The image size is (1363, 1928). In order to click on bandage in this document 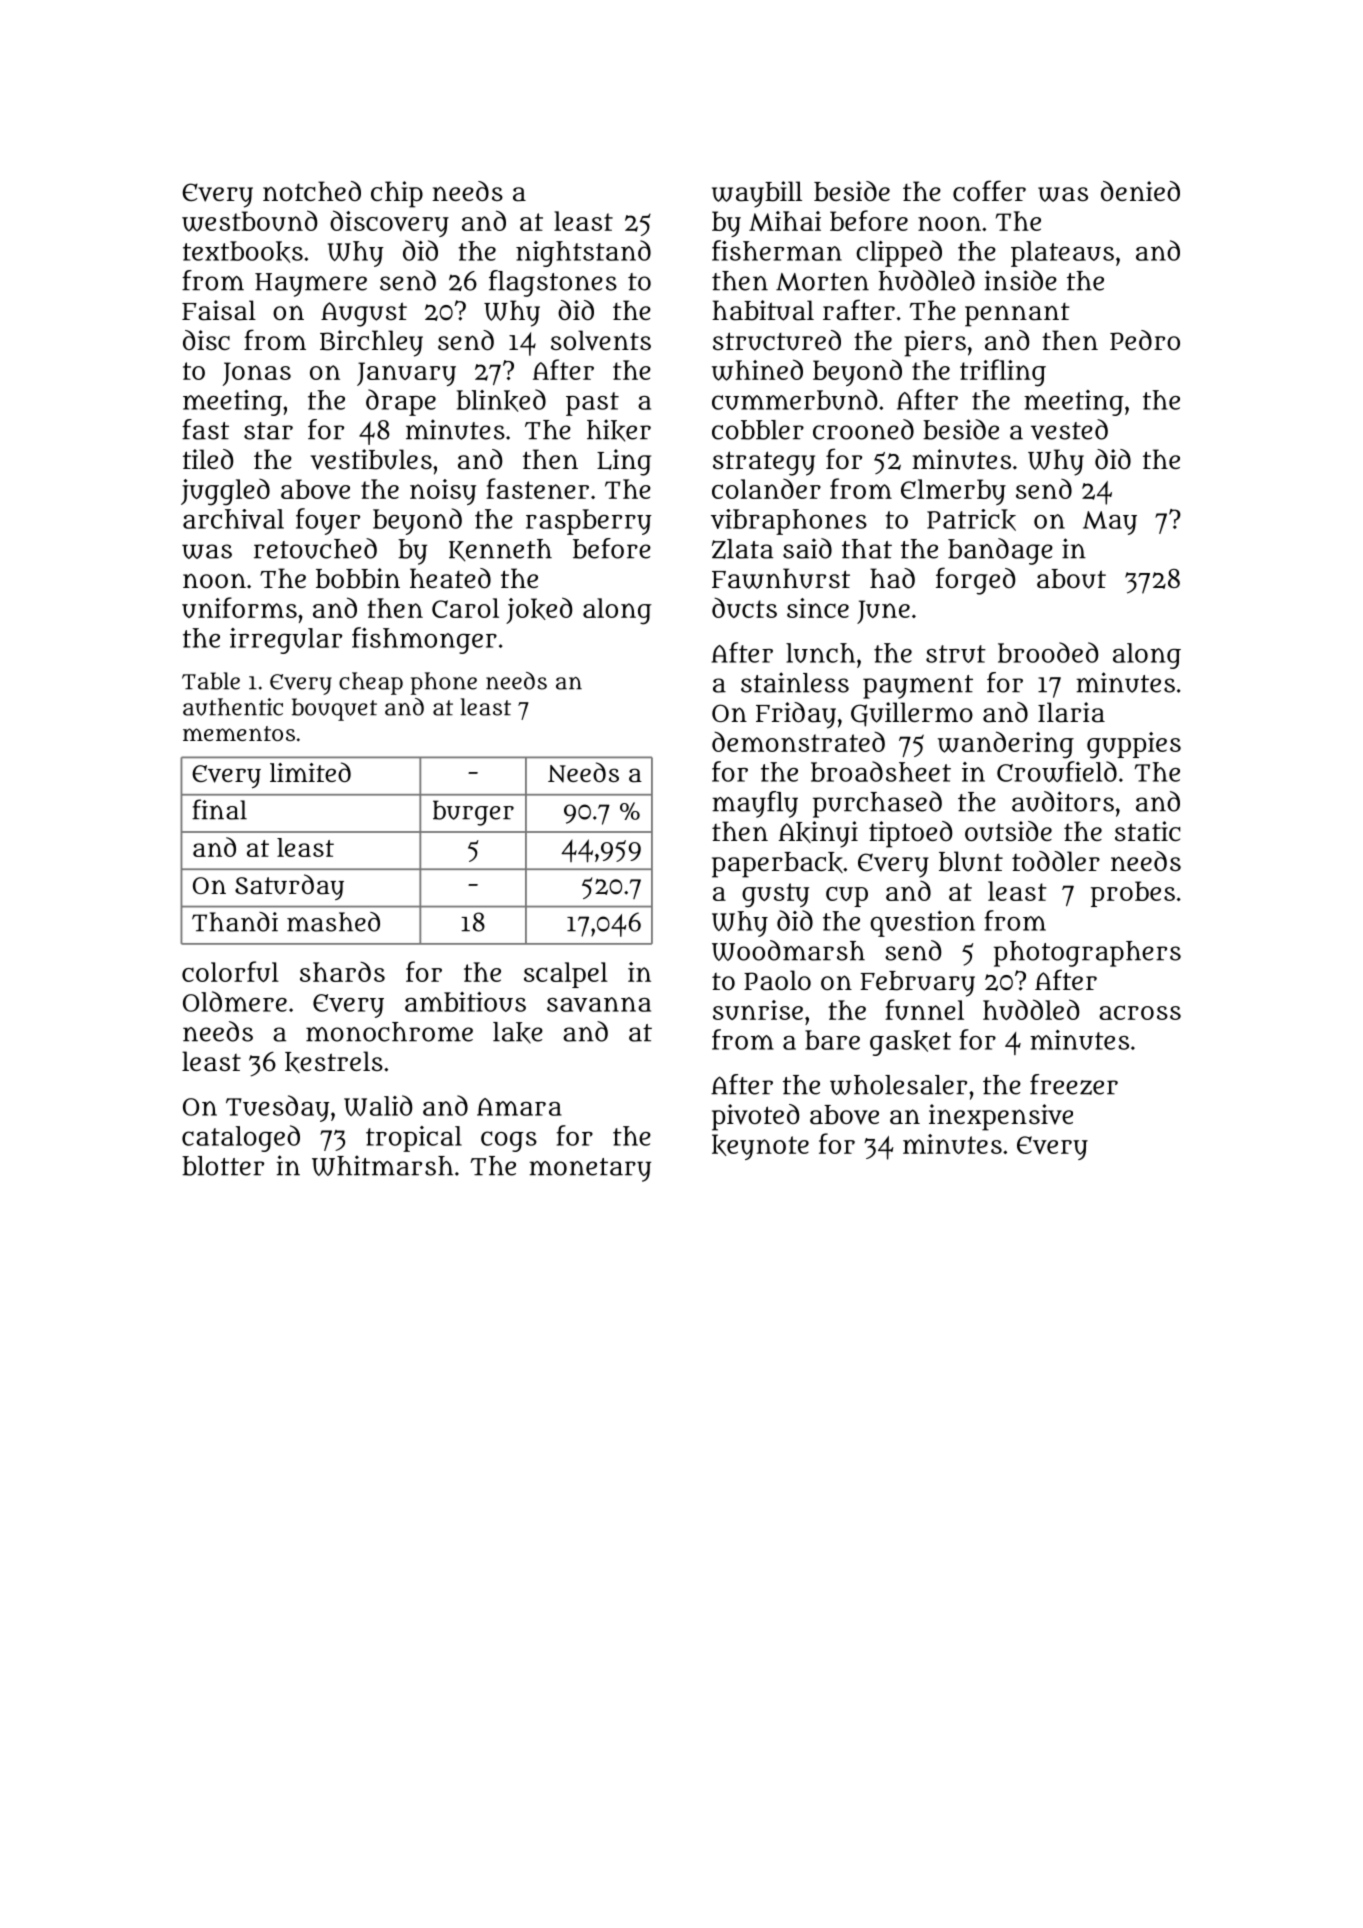, I will do `click(1000, 551)`.
